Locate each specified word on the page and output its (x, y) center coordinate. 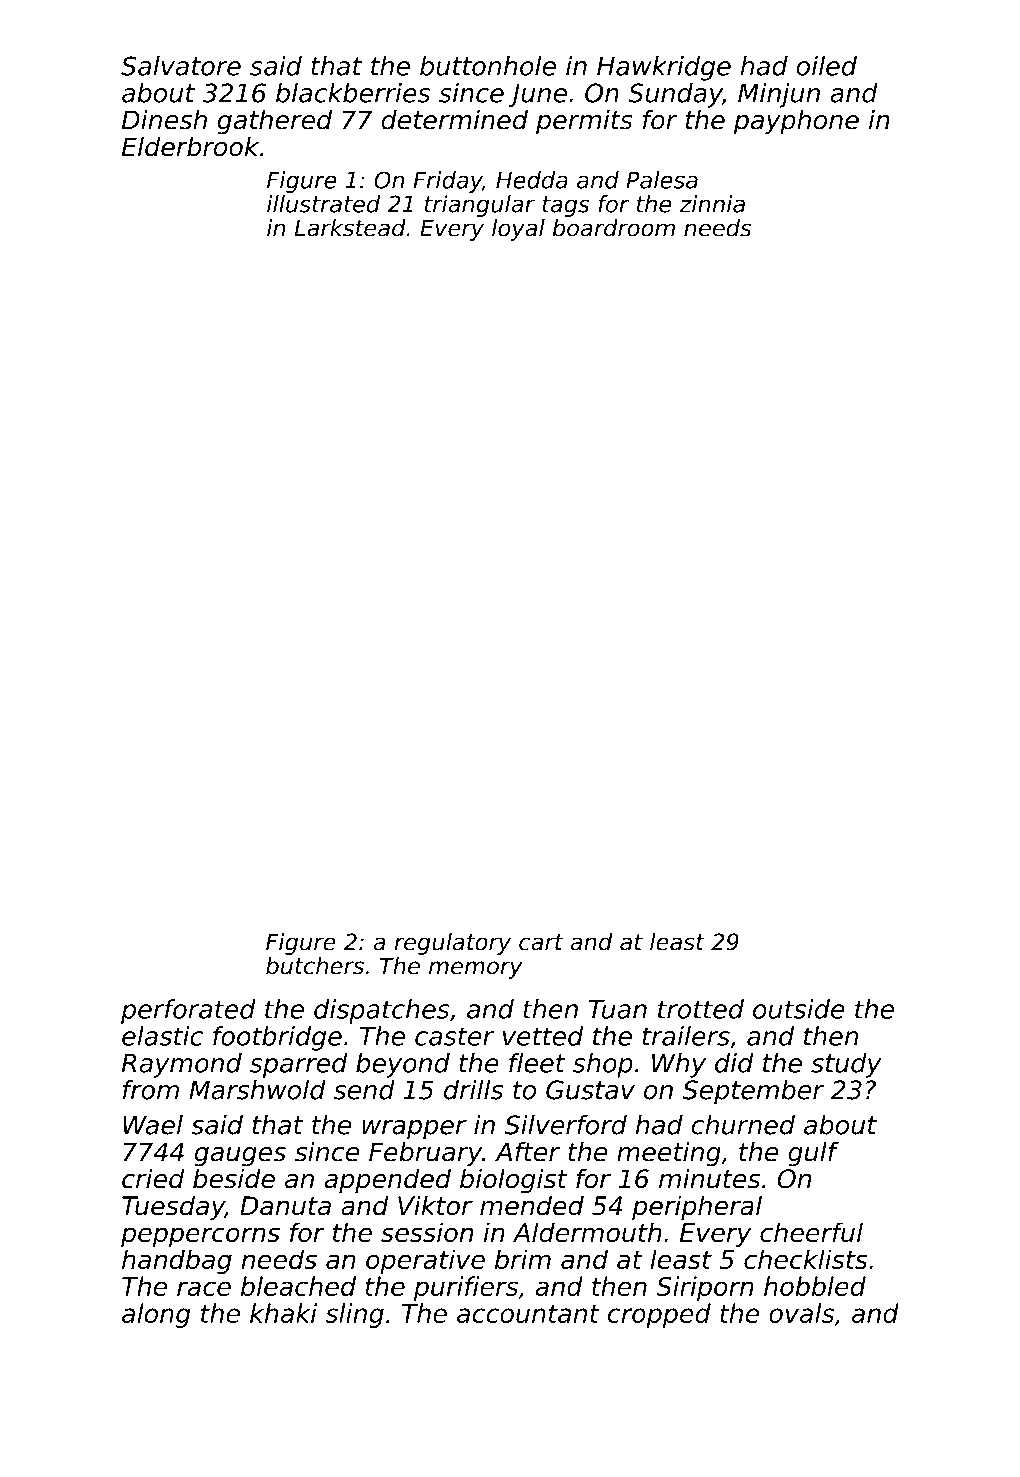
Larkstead (350, 228)
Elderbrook (190, 147)
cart (541, 942)
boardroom (614, 228)
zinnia (712, 204)
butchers (315, 966)
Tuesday (173, 1208)
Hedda (532, 180)
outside (799, 1009)
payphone (796, 122)
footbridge (277, 1038)
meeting (669, 1154)
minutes (709, 1179)
